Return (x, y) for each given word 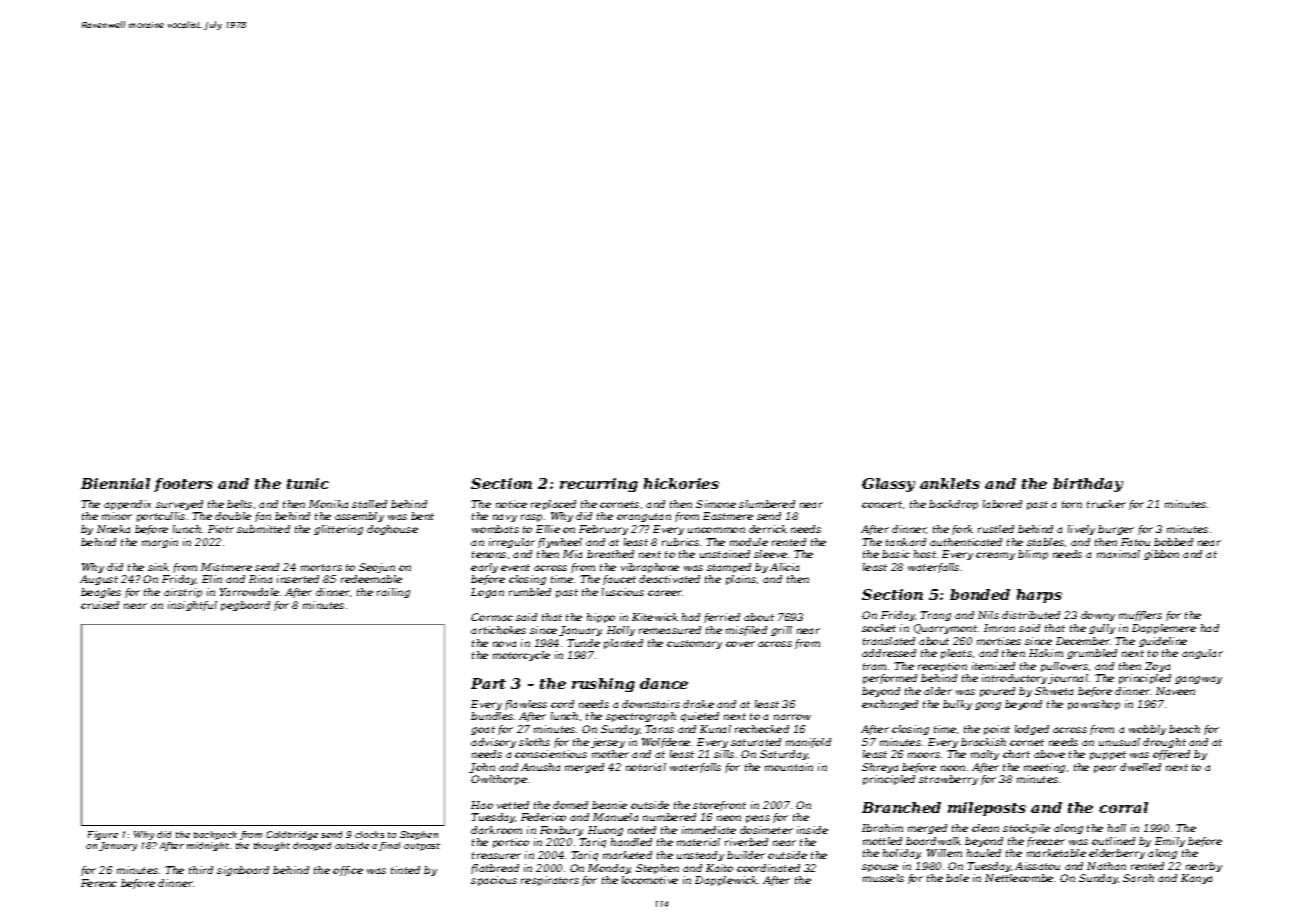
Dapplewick (726, 881)
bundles (492, 716)
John (482, 768)
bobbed (1173, 542)
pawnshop (1094, 705)
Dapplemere (1164, 629)
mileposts (987, 809)
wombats (495, 529)
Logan (487, 593)
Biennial (115, 483)
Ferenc (99, 883)
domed (570, 805)
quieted (700, 717)
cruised (100, 605)
